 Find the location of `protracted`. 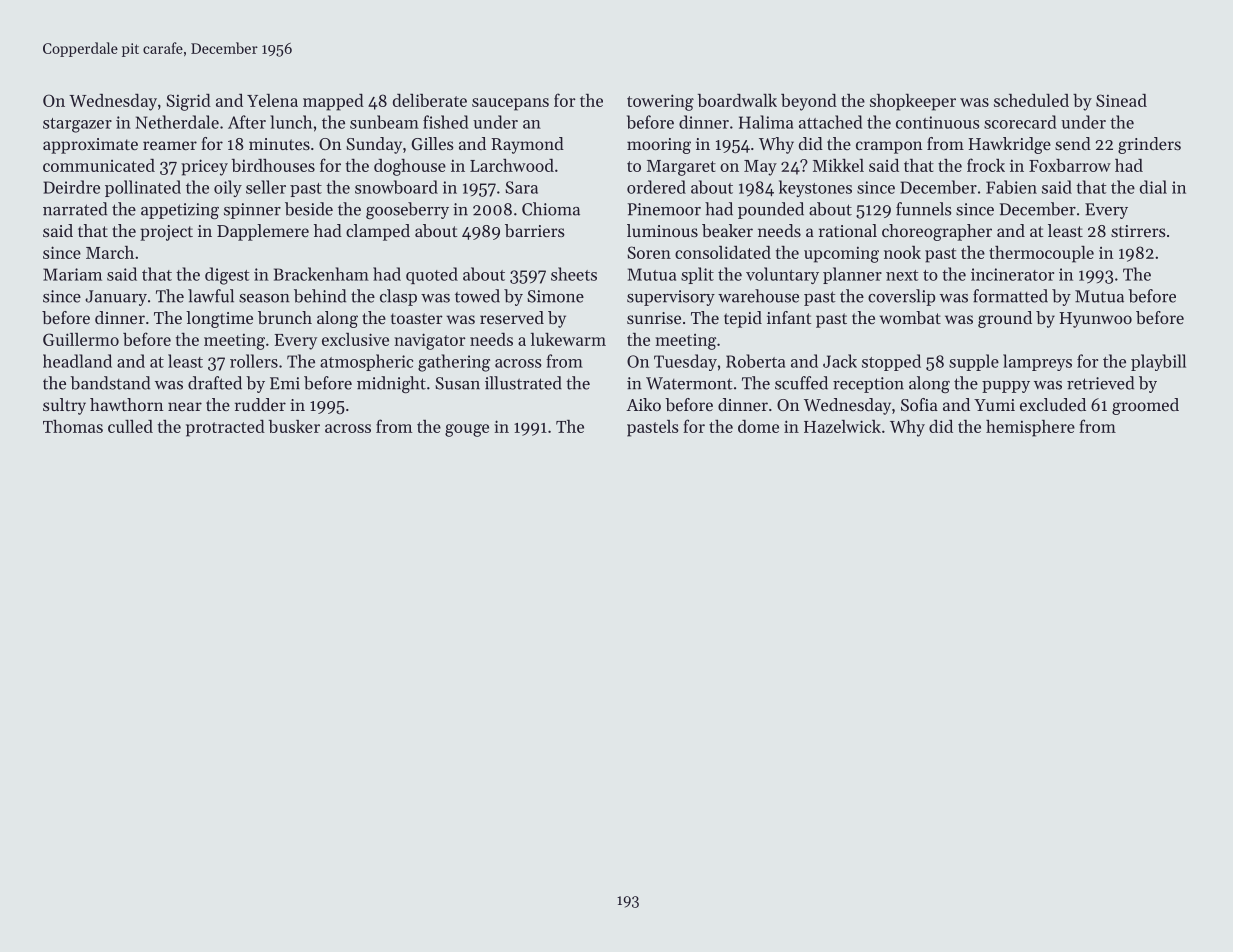

protracted is located at coordinates (225, 428).
